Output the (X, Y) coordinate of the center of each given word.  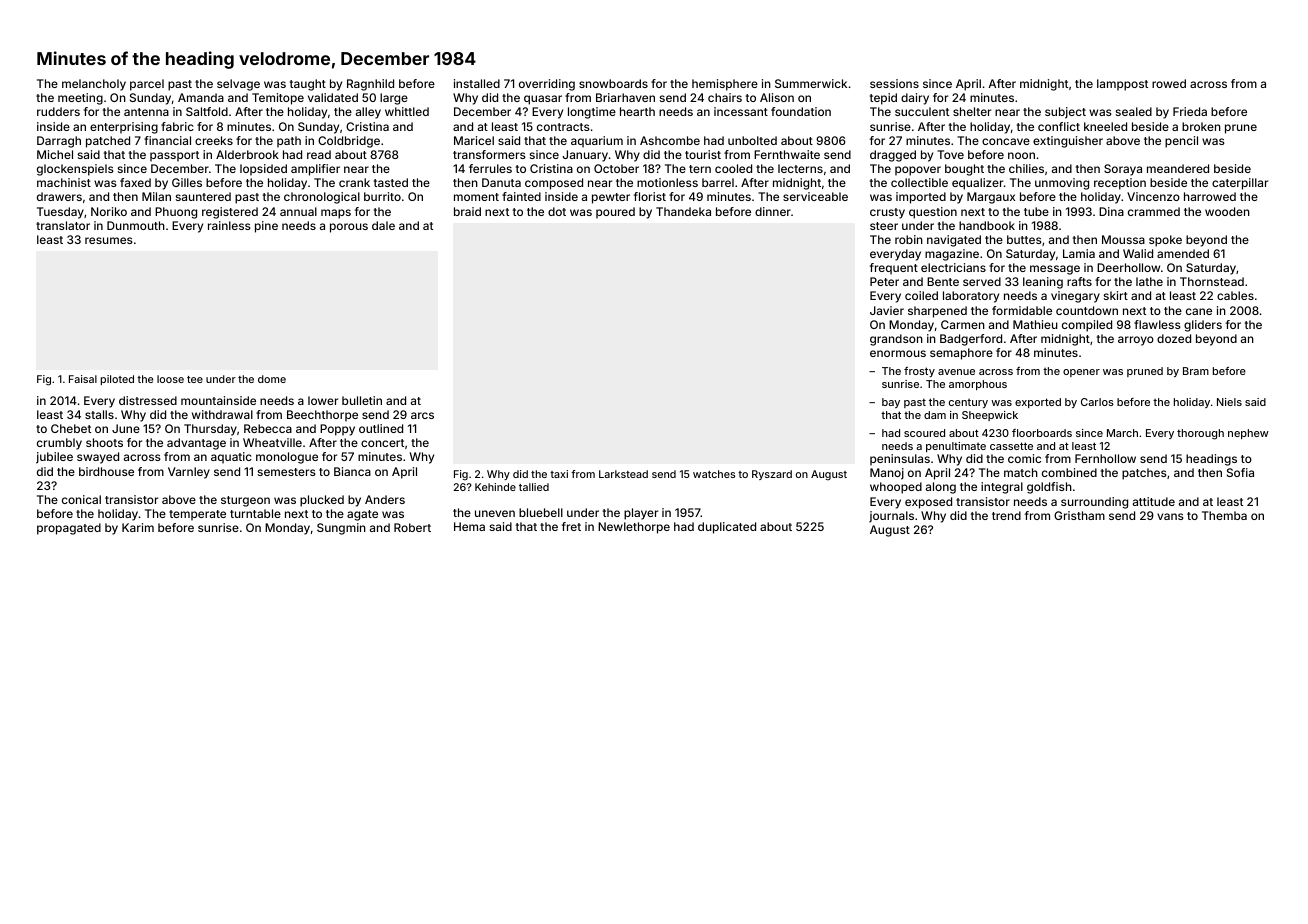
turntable (255, 513)
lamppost (1122, 85)
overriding (547, 85)
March (1122, 433)
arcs (422, 415)
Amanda (201, 97)
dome (272, 379)
